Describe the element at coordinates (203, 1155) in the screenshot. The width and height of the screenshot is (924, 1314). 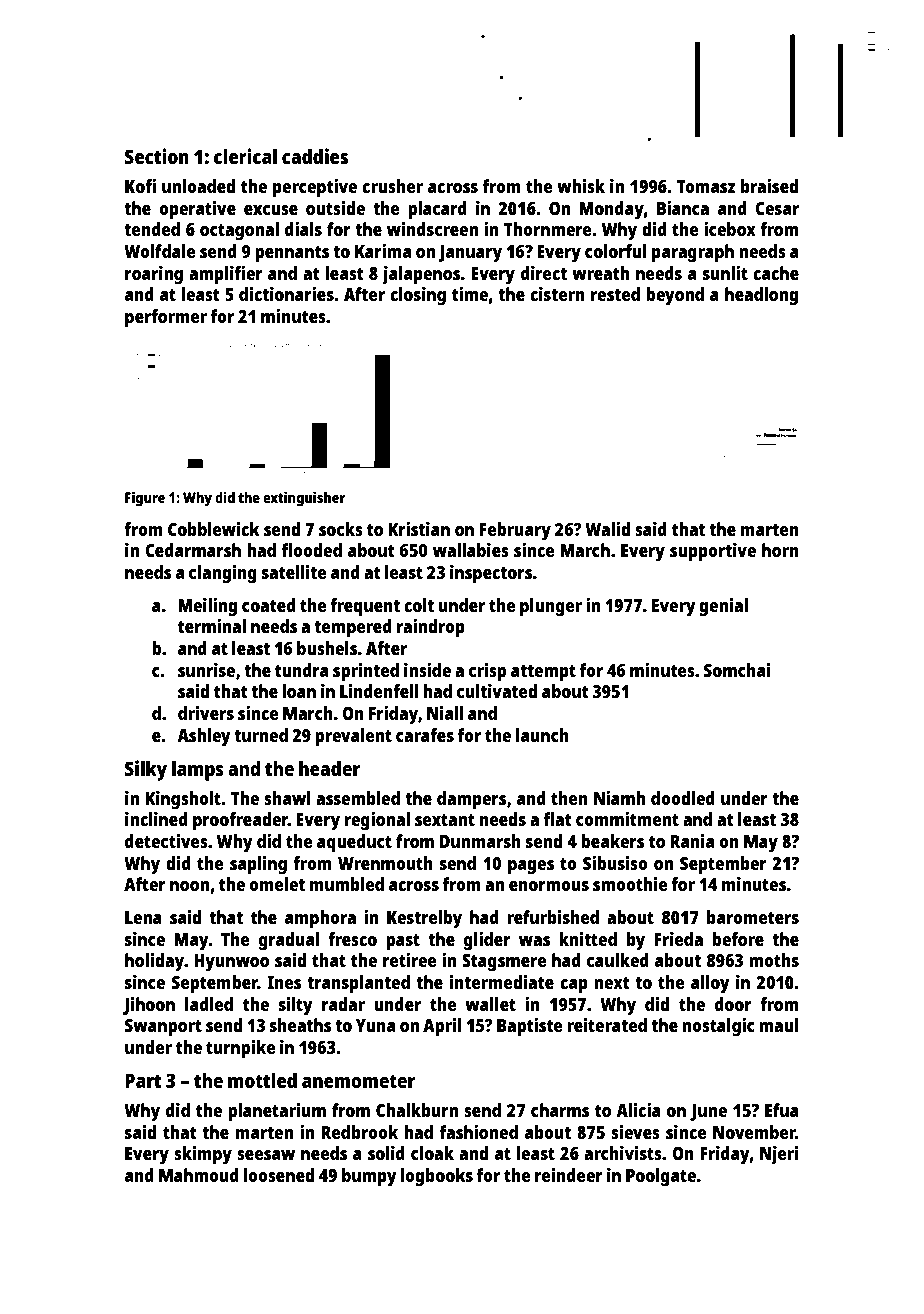
I see `skimpy` at that location.
